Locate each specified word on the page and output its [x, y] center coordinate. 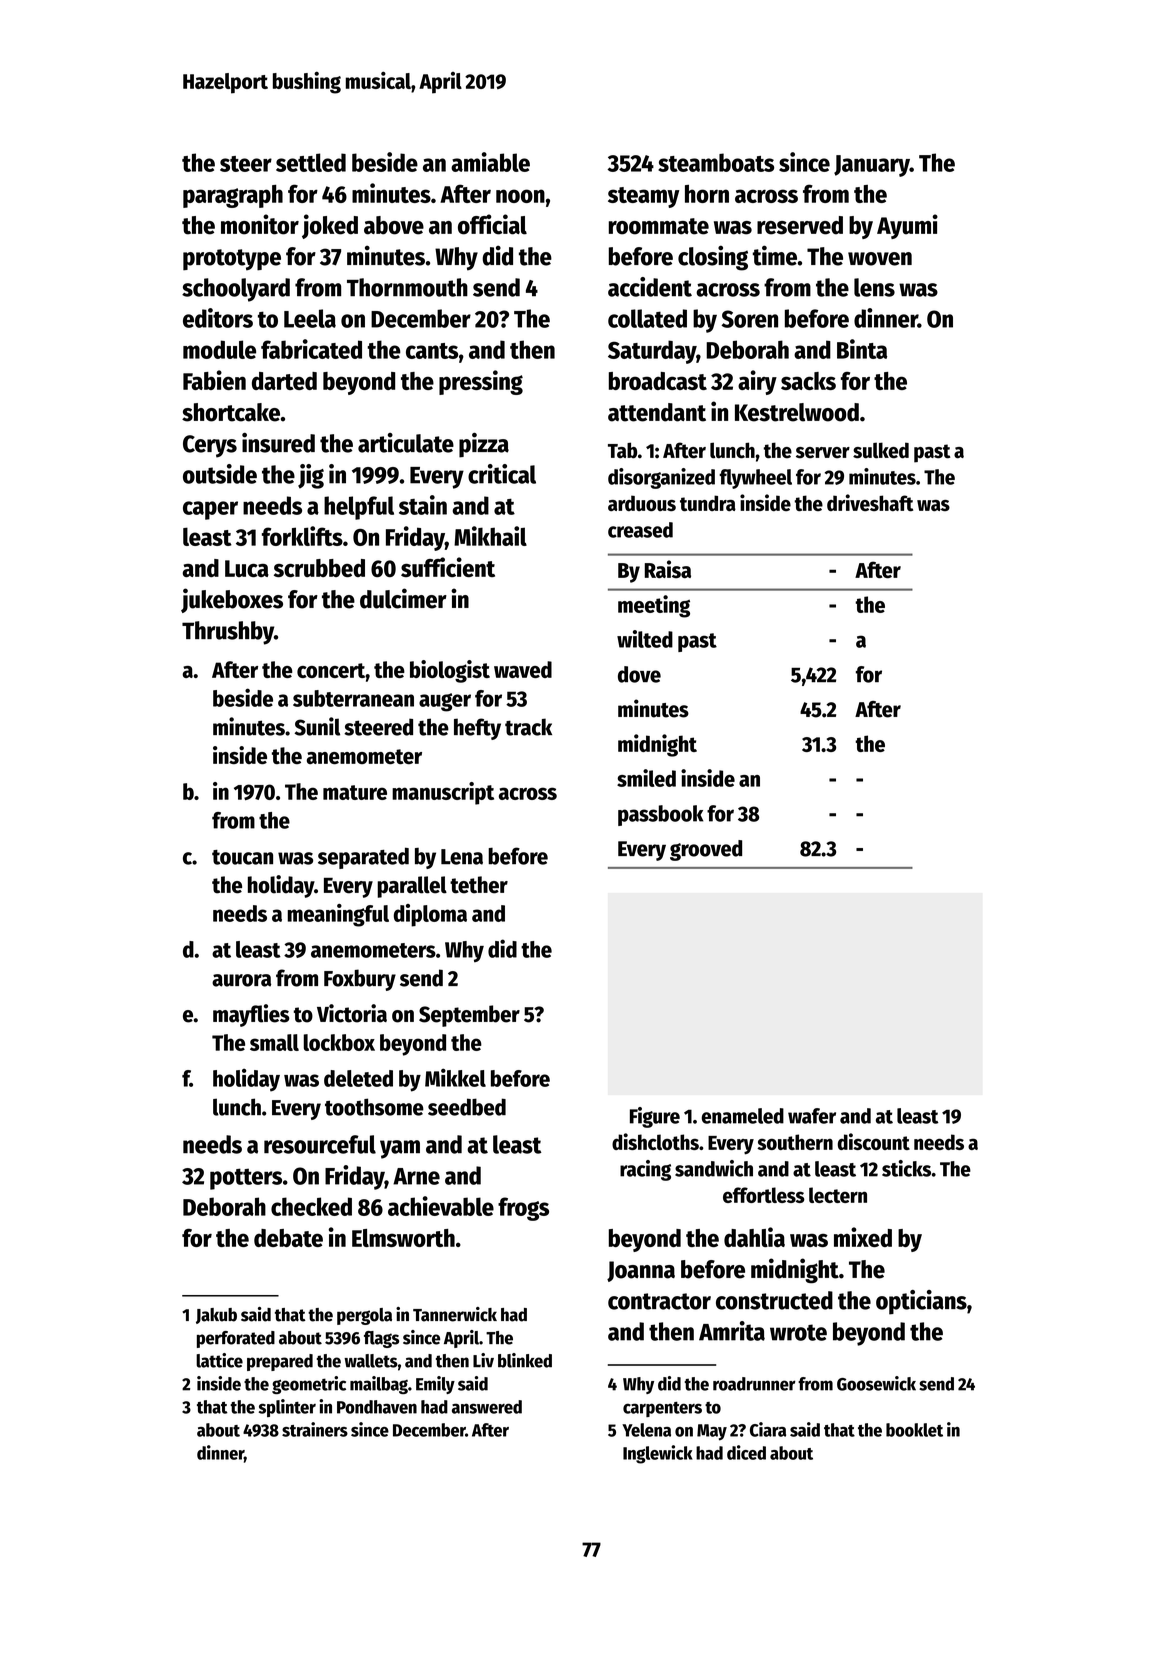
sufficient [448, 567]
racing [645, 1170]
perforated [236, 1339]
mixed [863, 1237]
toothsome [374, 1107]
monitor [260, 224]
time [775, 255]
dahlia [754, 1237]
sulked [881, 450]
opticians [921, 1302]
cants [432, 351]
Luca [247, 568]
